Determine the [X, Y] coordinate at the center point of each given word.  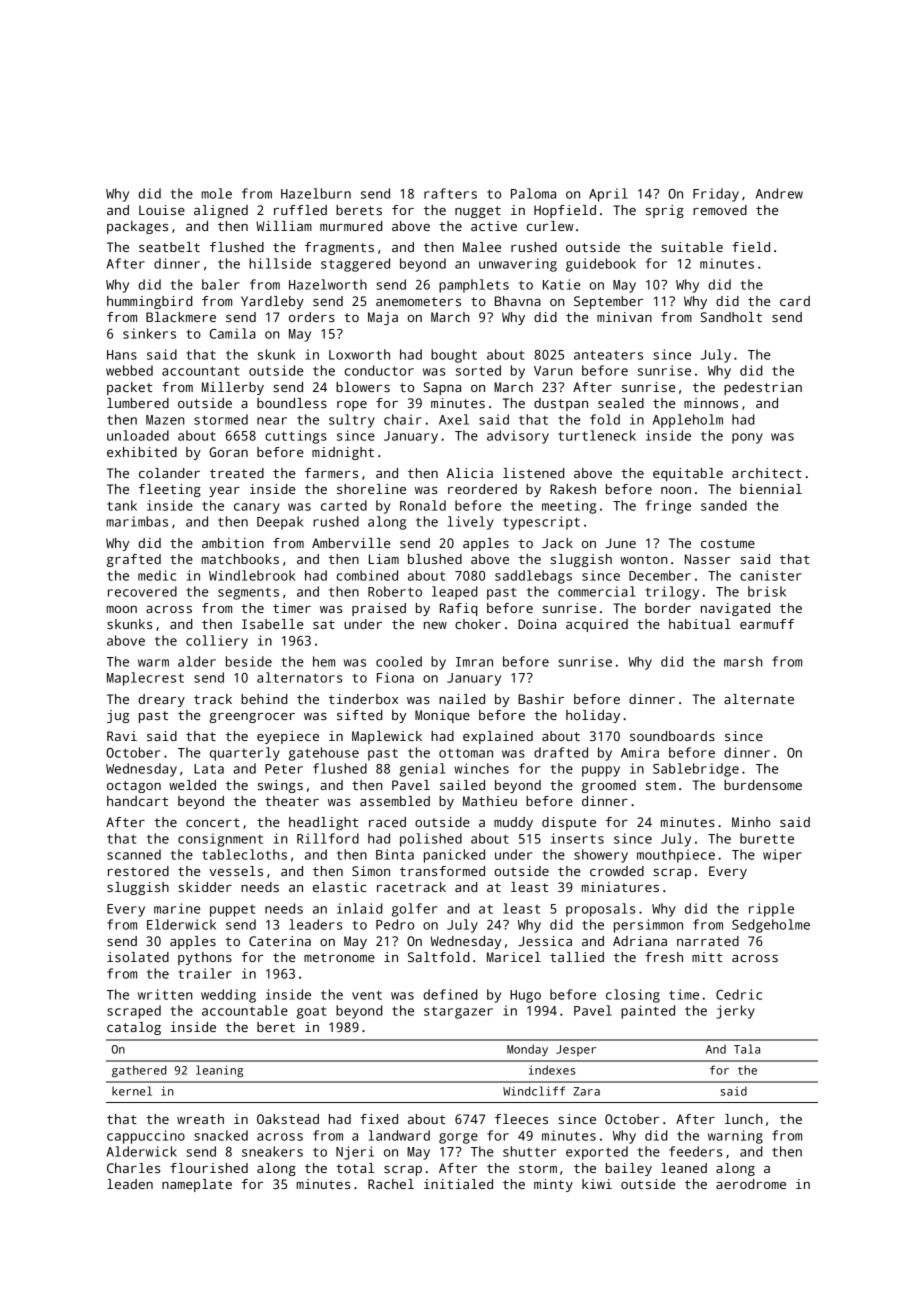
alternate [759, 699]
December [660, 575]
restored [138, 871]
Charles [133, 1168]
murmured [351, 226]
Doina [537, 624]
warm [153, 663]
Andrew [779, 193]
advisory [518, 437]
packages [137, 227]
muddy [513, 823]
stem [661, 785]
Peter [284, 769]
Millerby [233, 388]
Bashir [541, 699]
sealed [621, 403]
